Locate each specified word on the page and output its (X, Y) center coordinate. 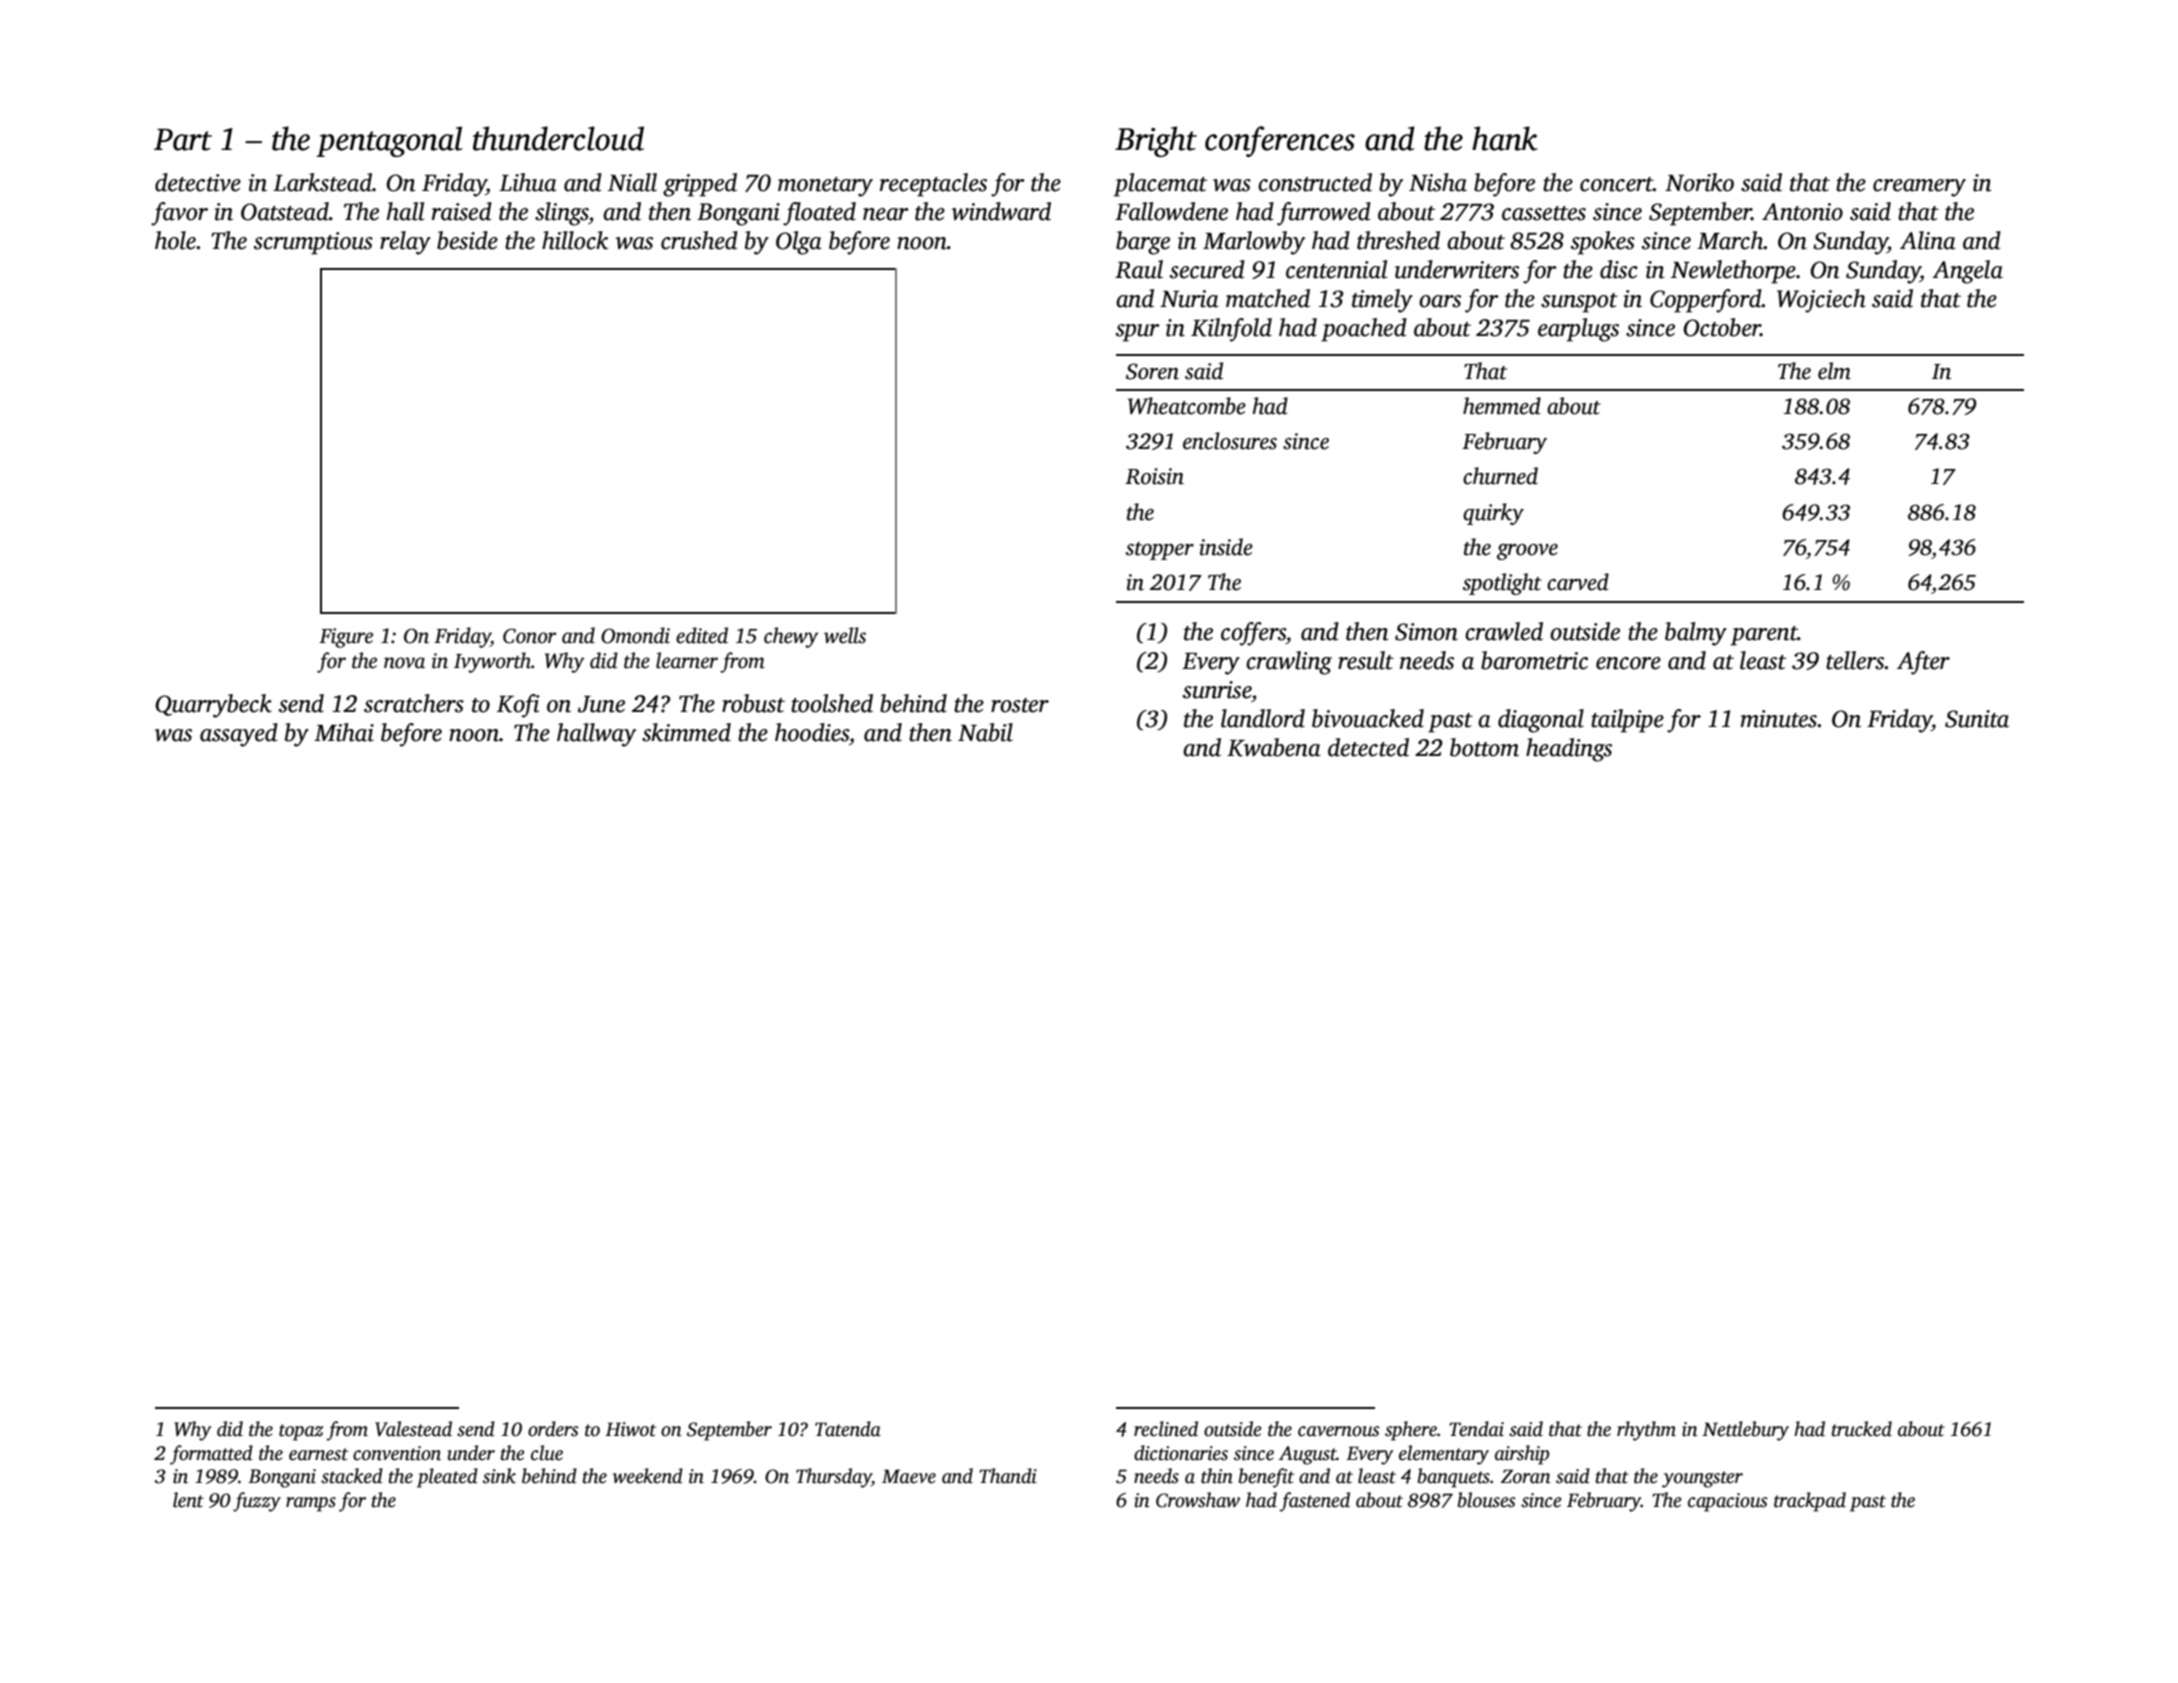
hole (175, 240)
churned (1500, 476)
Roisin (1154, 476)
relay (405, 243)
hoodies (812, 732)
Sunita (1977, 719)
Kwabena (1274, 747)
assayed (239, 735)
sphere (1411, 1431)
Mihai (344, 732)
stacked (352, 1476)
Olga (799, 243)
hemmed (1502, 406)
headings (1569, 750)
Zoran (1526, 1476)
